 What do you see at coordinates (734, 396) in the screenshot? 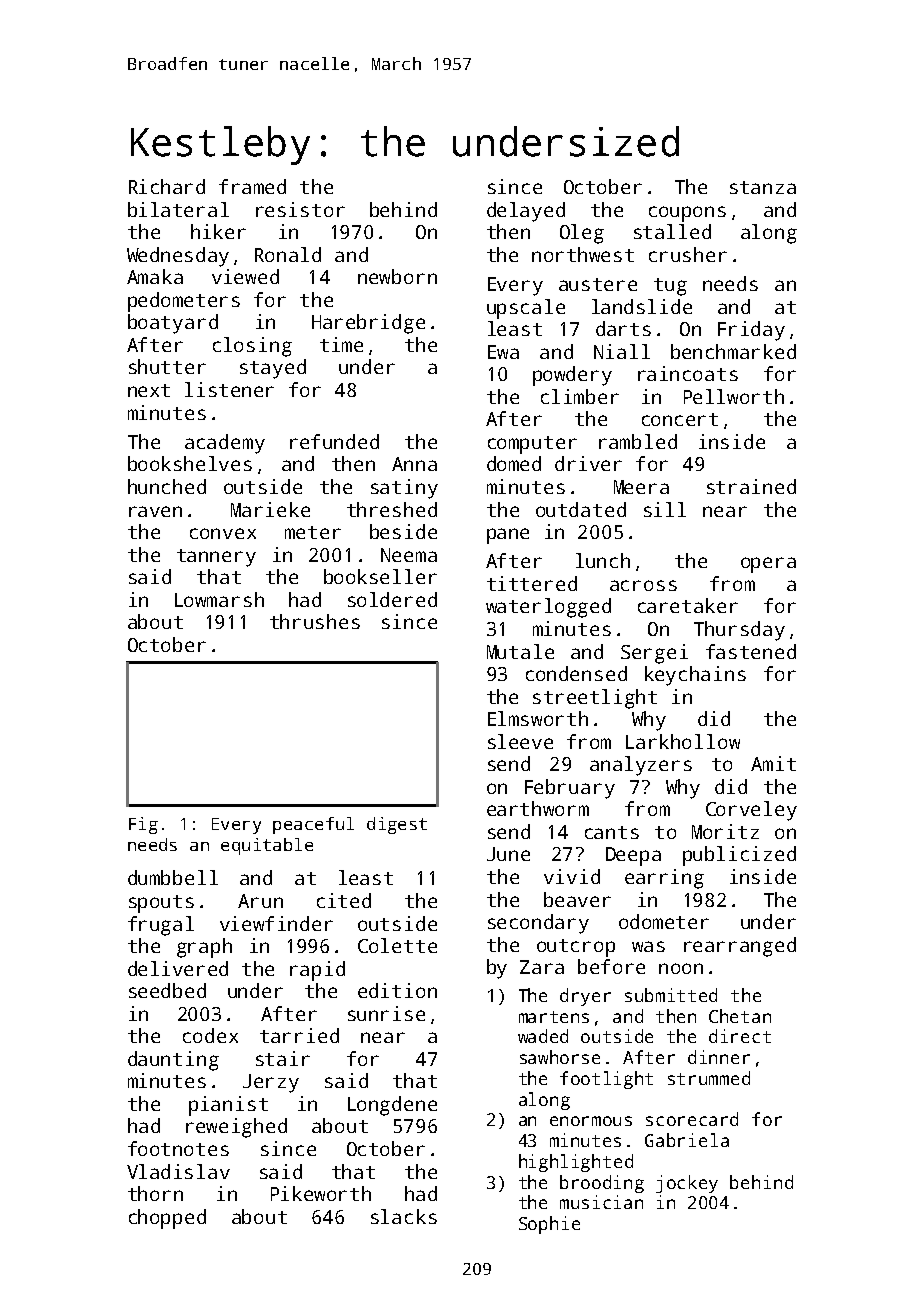
I see `Pellworth` at bounding box center [734, 396].
